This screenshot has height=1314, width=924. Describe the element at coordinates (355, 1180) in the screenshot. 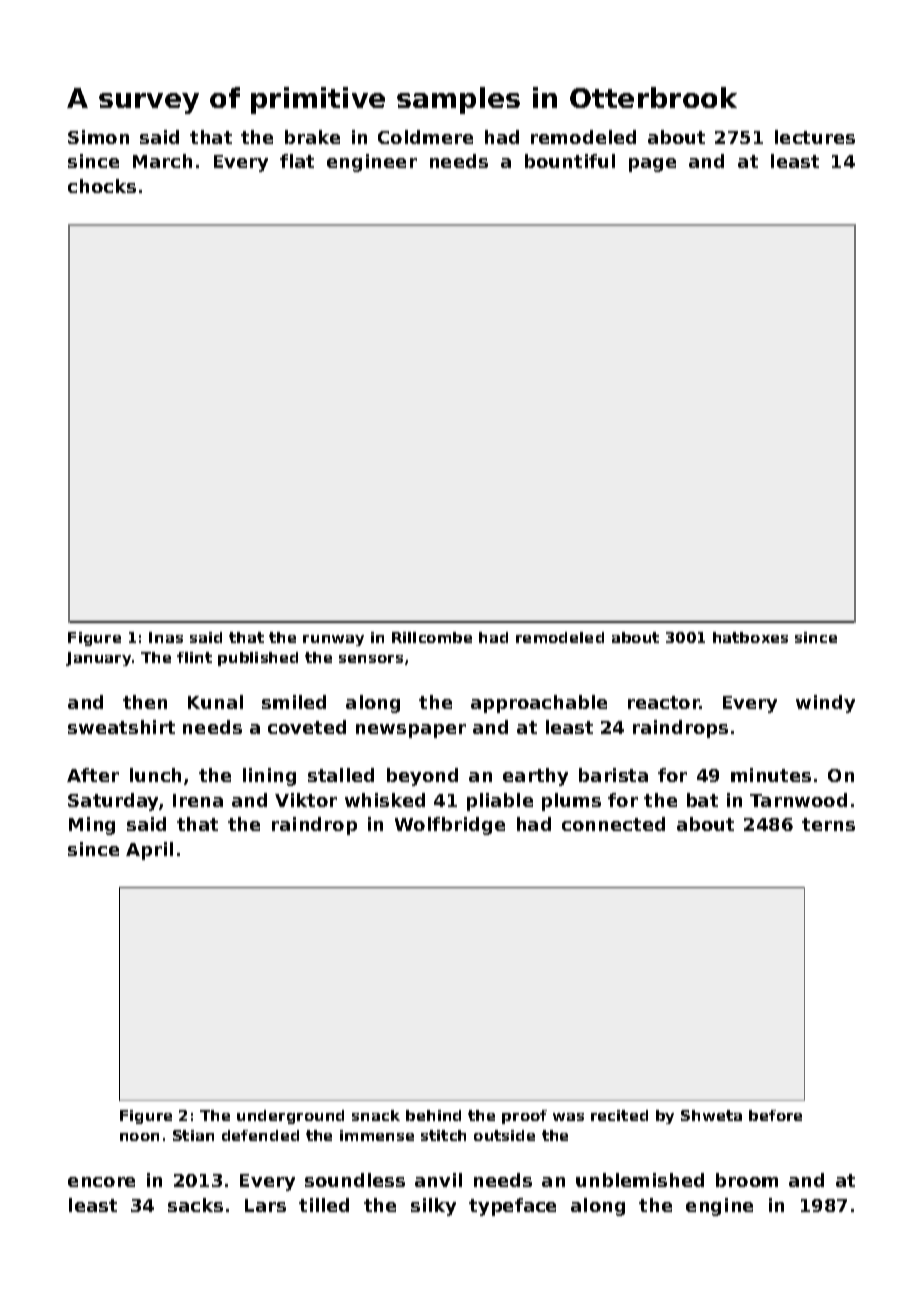

I see `soundless` at that location.
